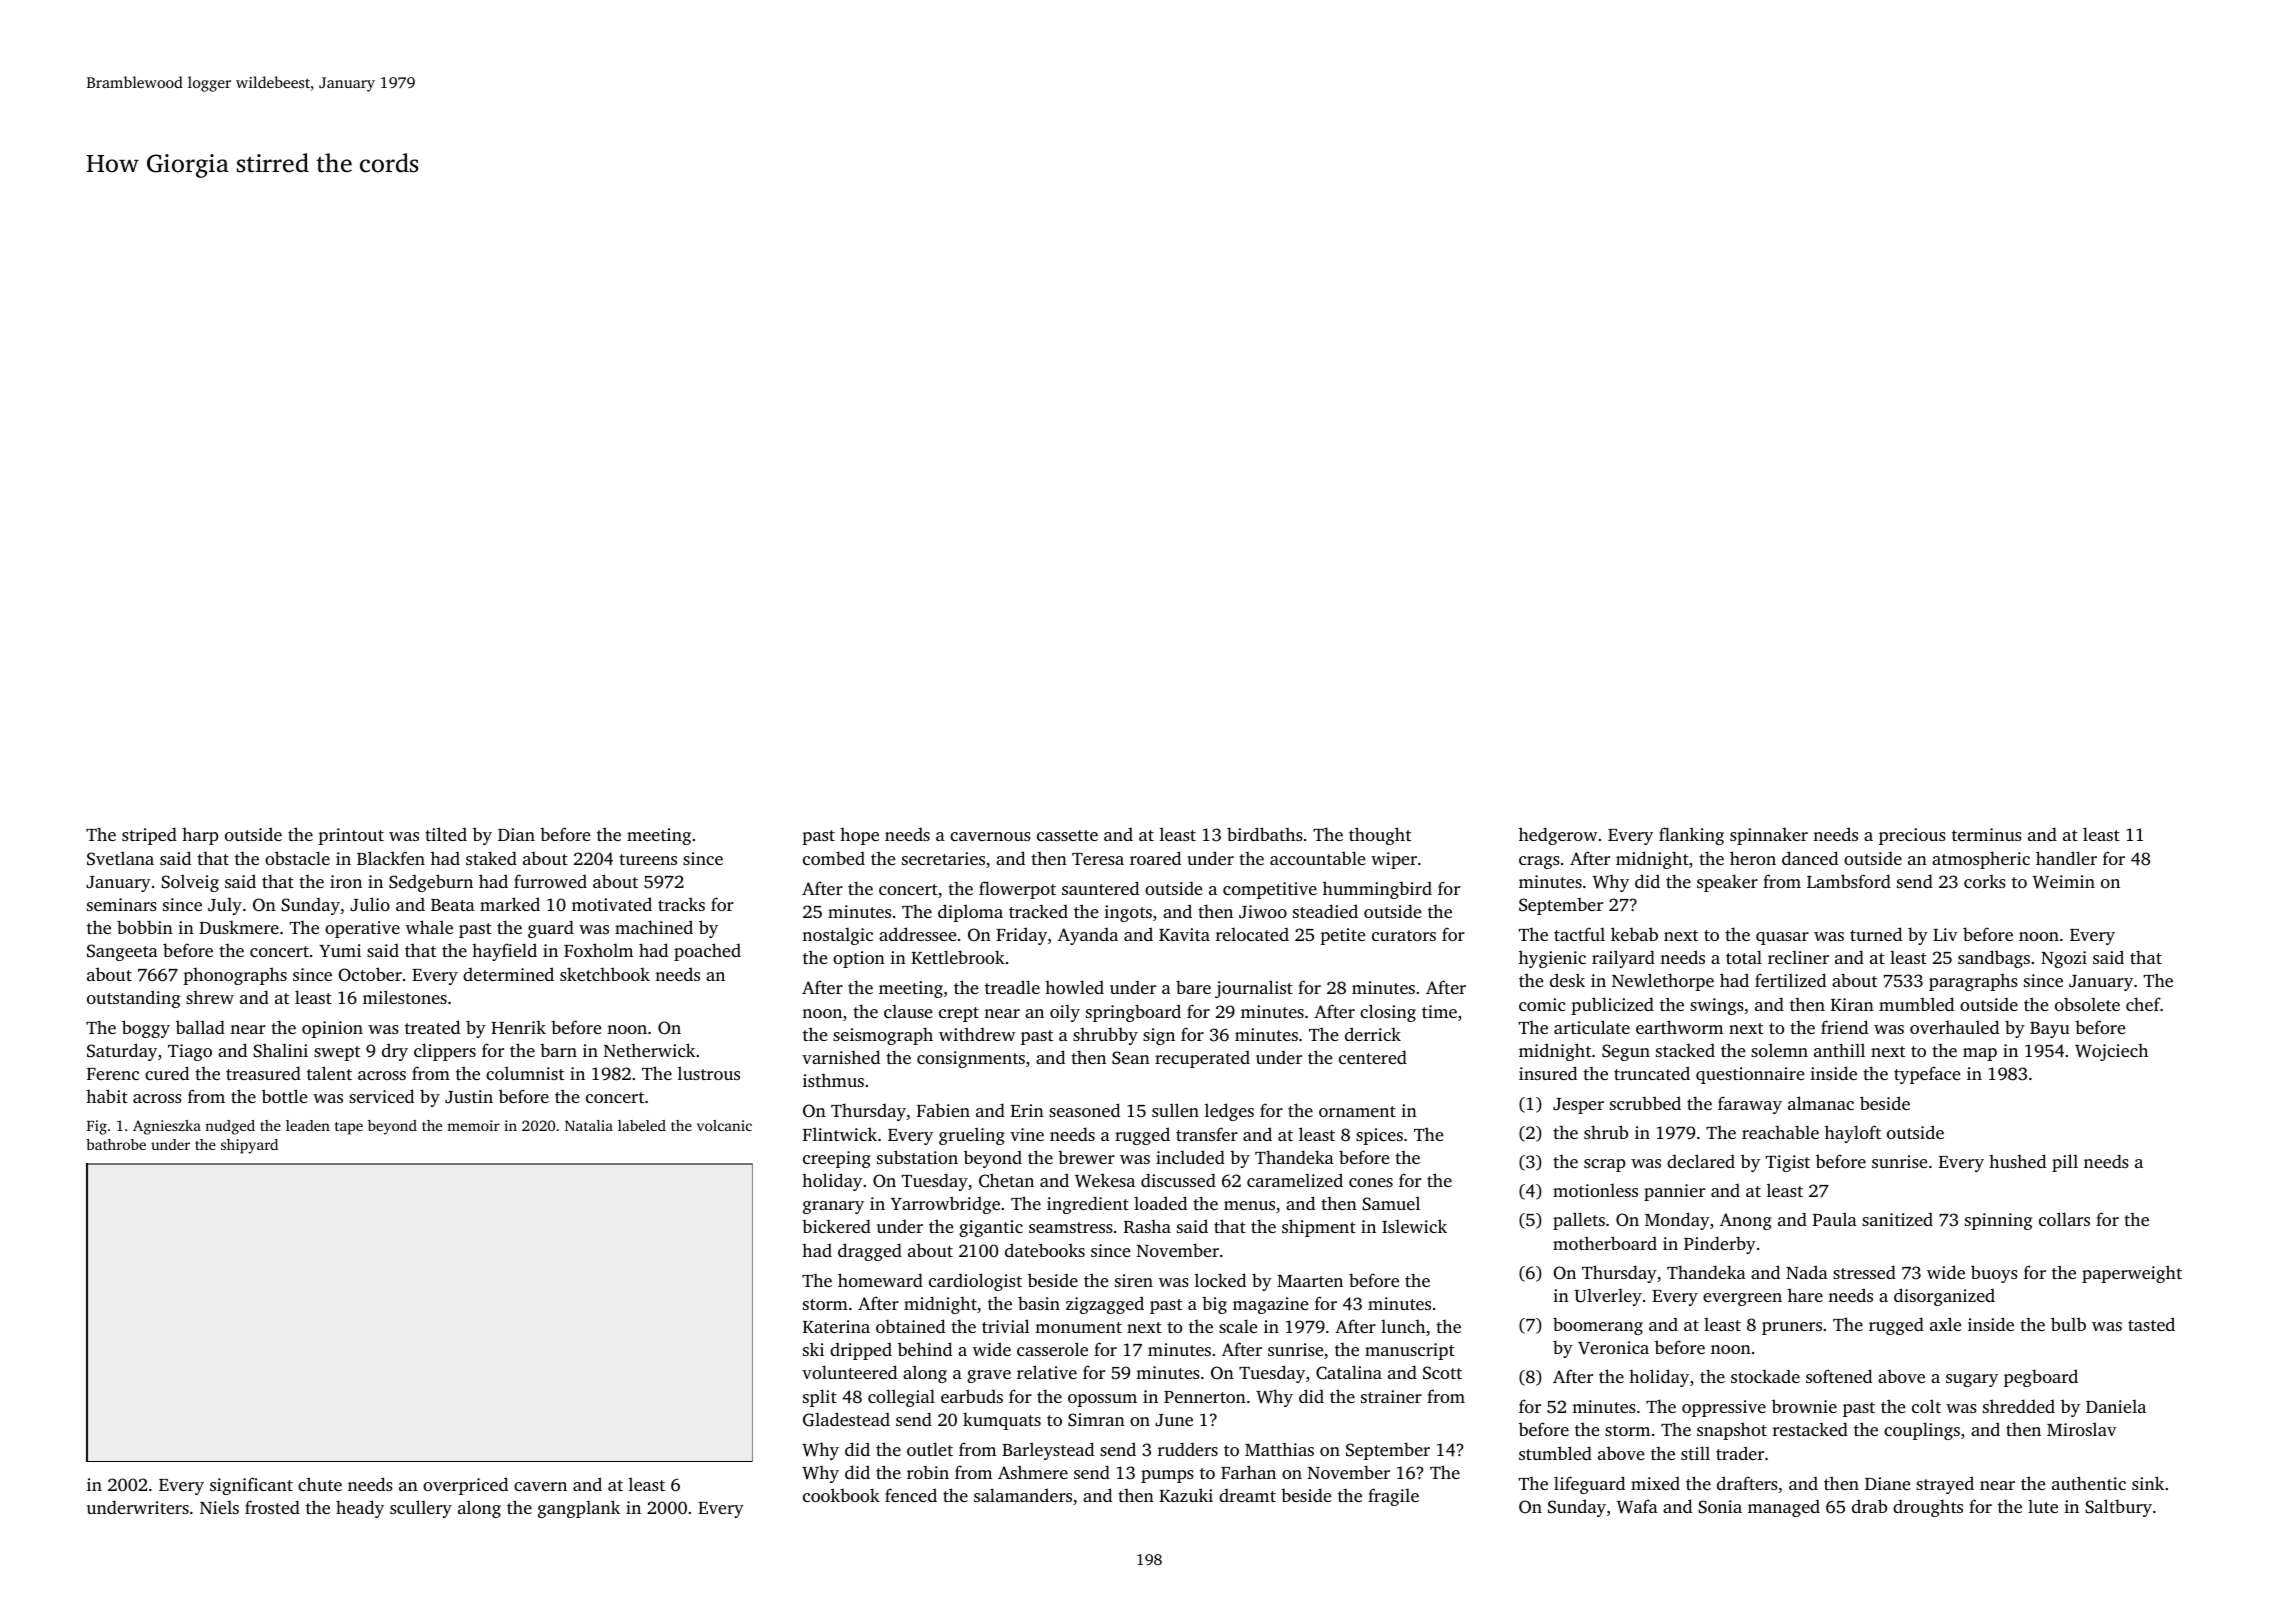 This screenshot has width=2272, height=1606. Describe the element at coordinates (360, 1509) in the screenshot. I see `heady` at that location.
